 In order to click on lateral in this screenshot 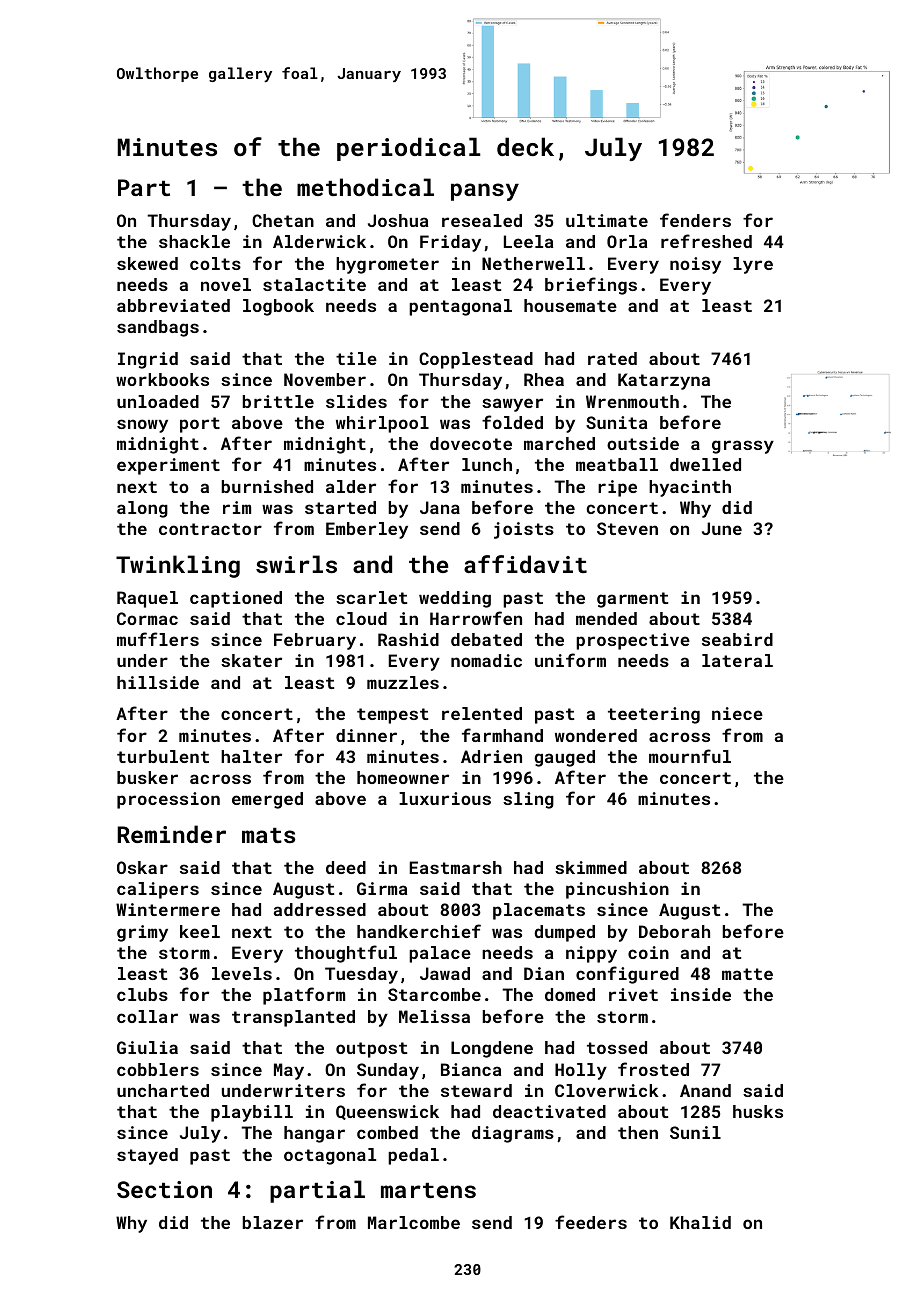, I will do `click(737, 660)`.
